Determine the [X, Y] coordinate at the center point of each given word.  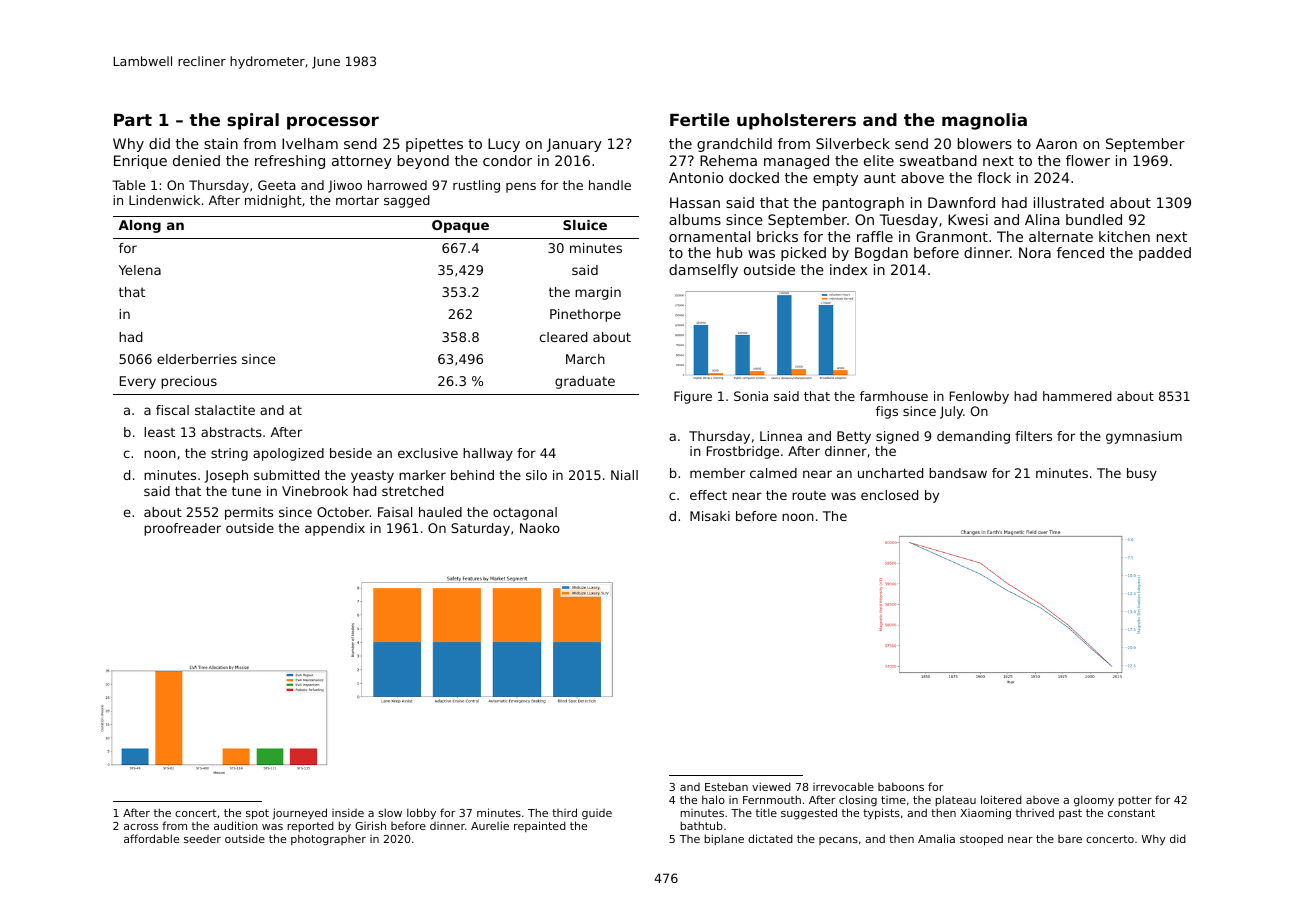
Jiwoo [345, 186]
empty [835, 179]
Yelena [140, 270]
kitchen [1124, 236]
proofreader [182, 529]
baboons [901, 786]
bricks [777, 236]
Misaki [710, 516]
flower [1088, 160]
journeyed [299, 814]
